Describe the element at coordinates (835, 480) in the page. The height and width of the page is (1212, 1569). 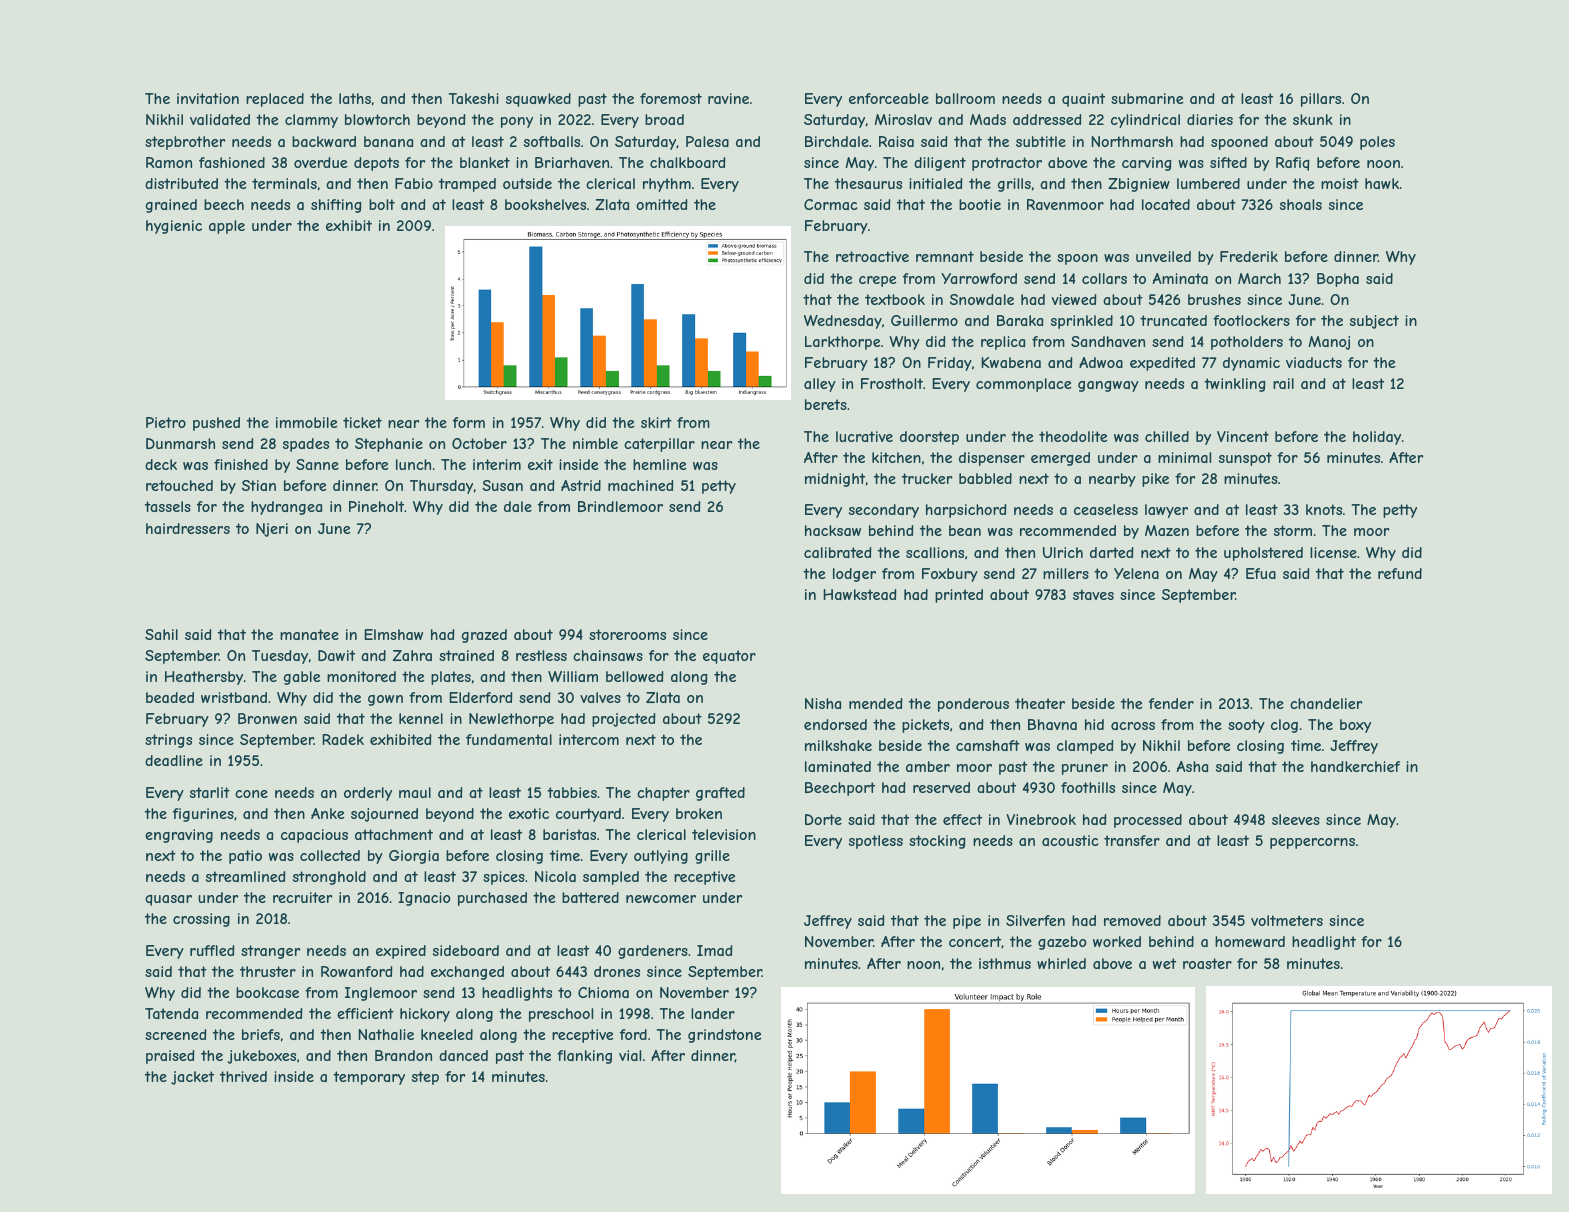
I see `midnight` at that location.
